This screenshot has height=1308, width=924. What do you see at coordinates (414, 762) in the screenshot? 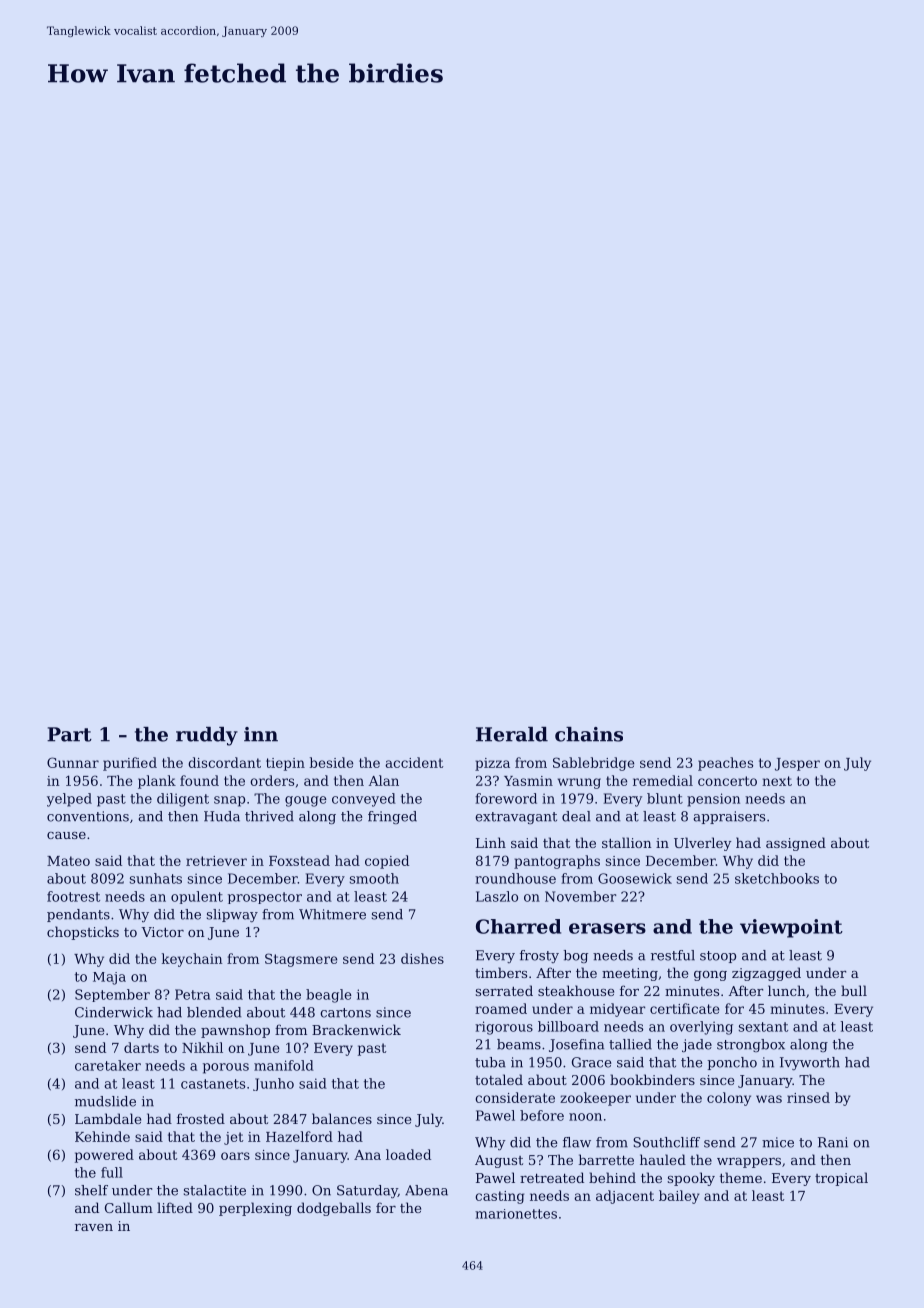
I see `accident` at bounding box center [414, 762].
